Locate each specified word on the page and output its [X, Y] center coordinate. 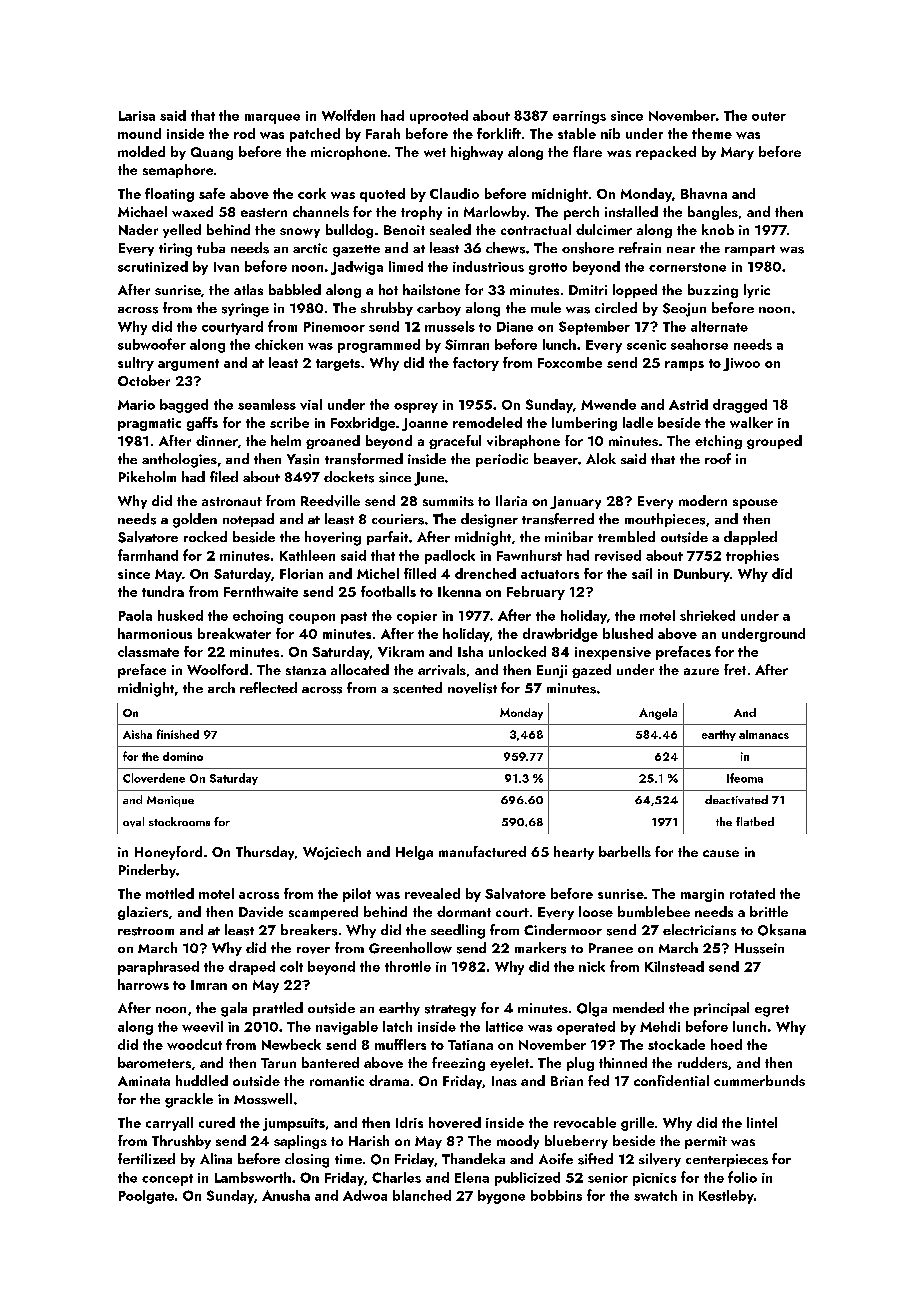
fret [735, 669]
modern [703, 500]
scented [417, 688]
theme [712, 133]
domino [183, 756]
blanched [422, 1195]
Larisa [137, 116]
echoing [258, 617]
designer [489, 520]
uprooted [439, 117]
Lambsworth [253, 1177]
